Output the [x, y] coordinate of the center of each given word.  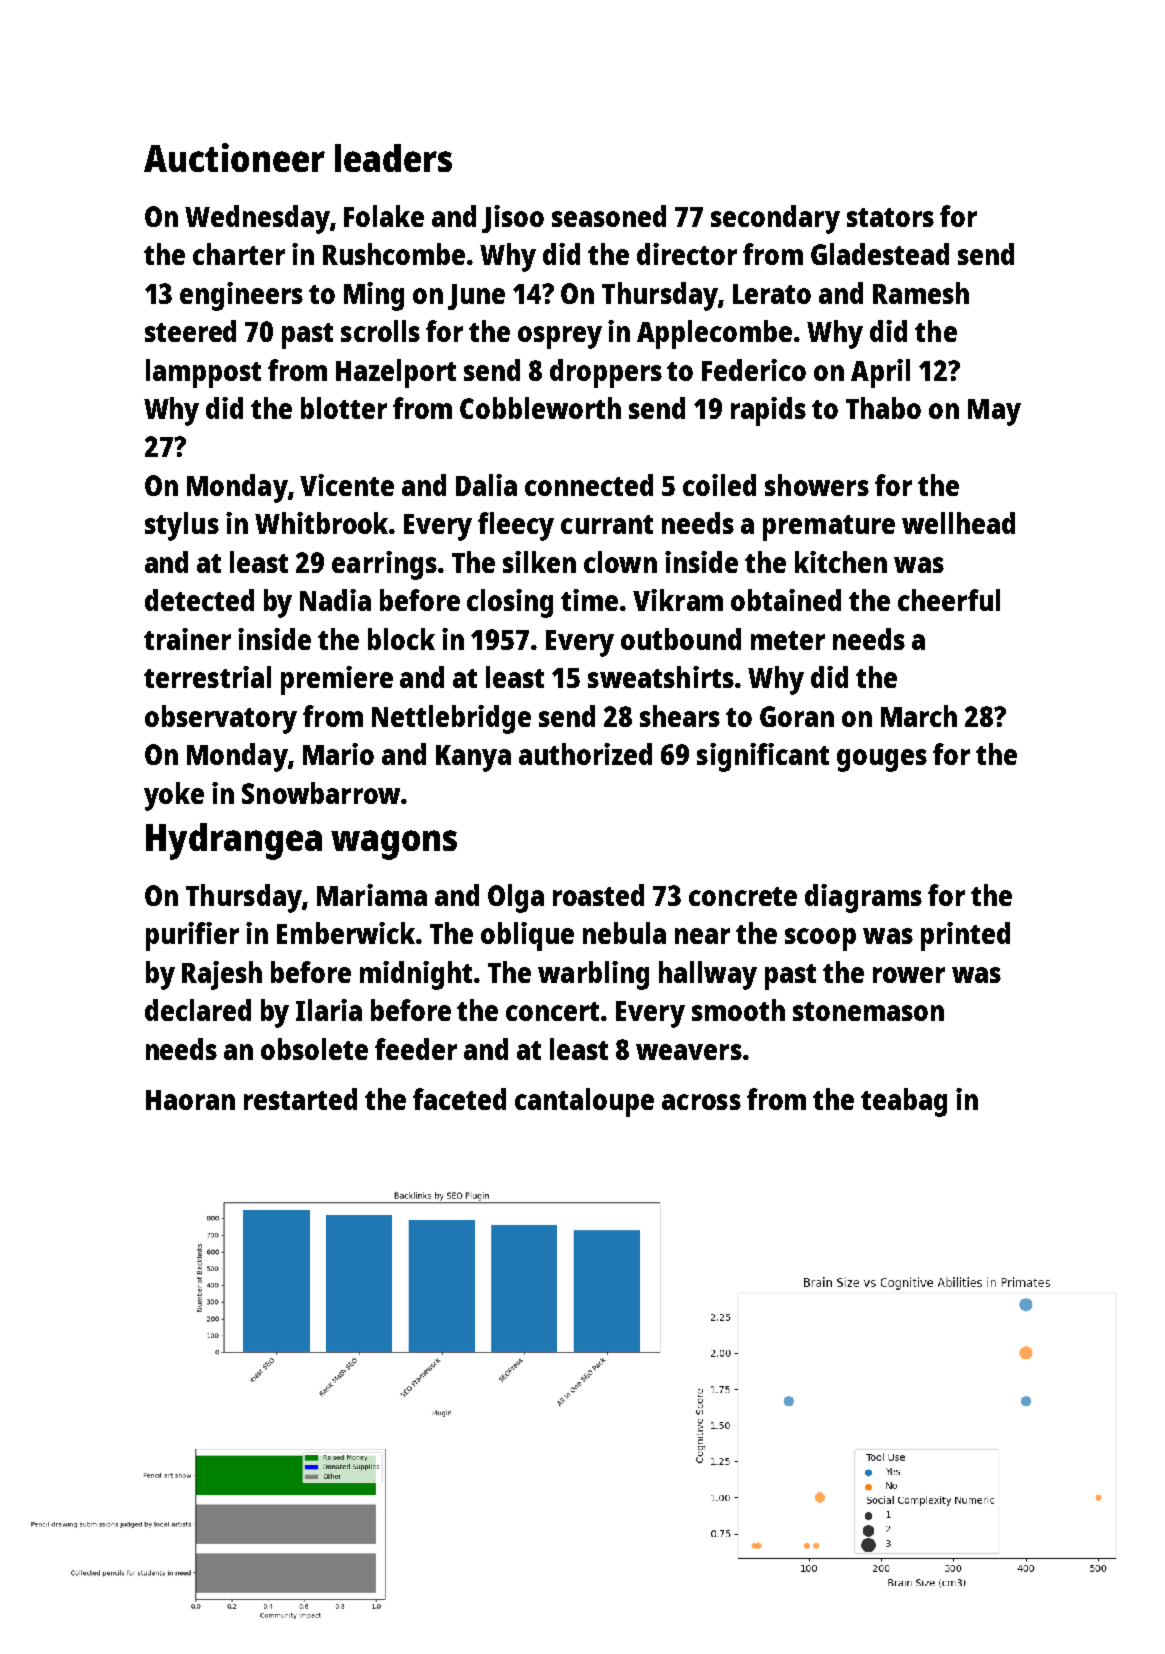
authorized [585, 754]
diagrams [863, 898]
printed [965, 936]
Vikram [678, 600]
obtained [786, 600]
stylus [182, 526]
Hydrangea [234, 841]
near [702, 936]
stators [890, 217]
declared [198, 1010]
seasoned [609, 216]
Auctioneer [234, 157]
